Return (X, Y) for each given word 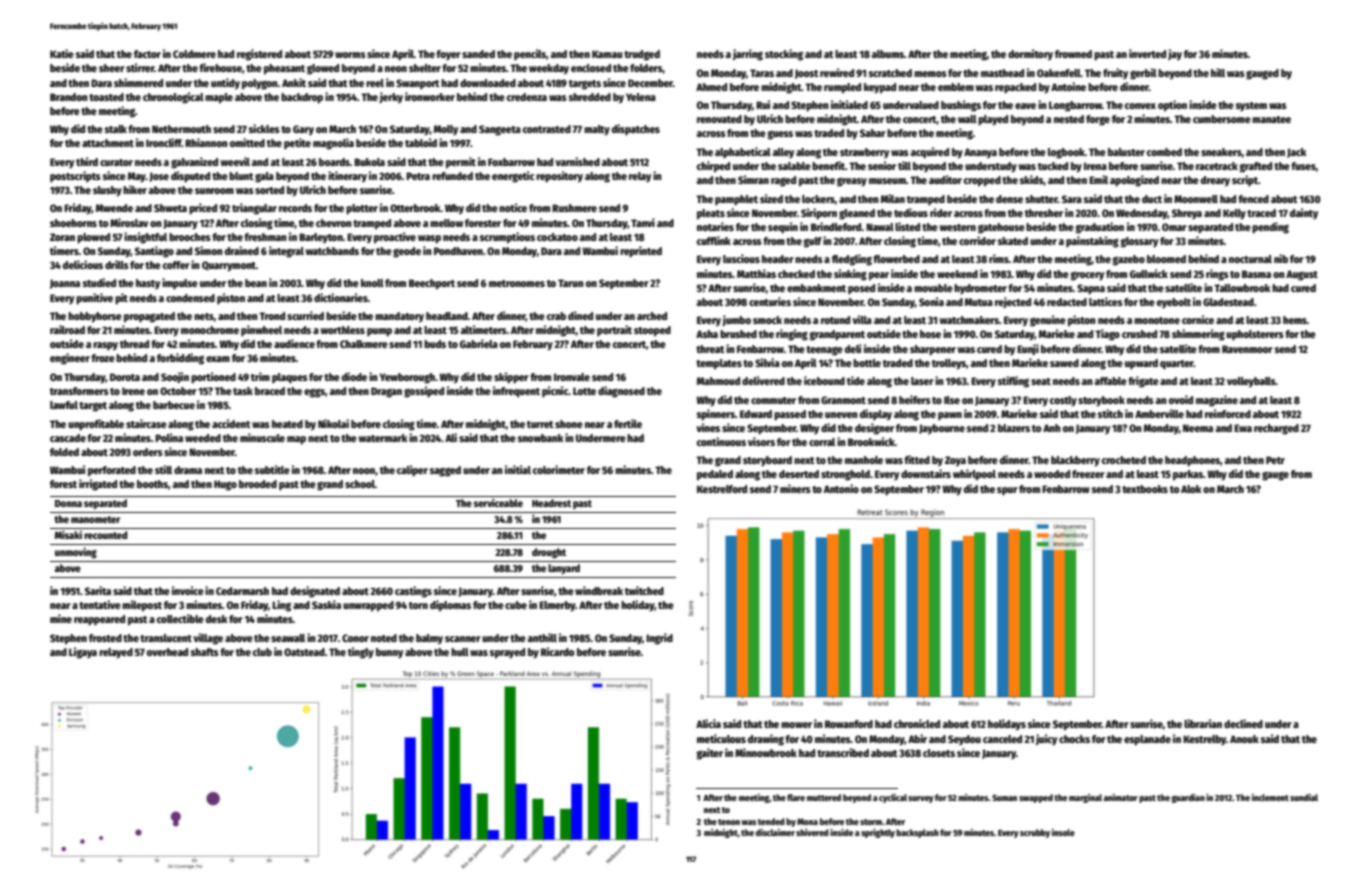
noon (364, 471)
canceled (1002, 739)
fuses (1303, 166)
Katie (62, 53)
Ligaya (83, 653)
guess (780, 135)
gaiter (710, 754)
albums (888, 54)
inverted (1147, 53)
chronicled (917, 723)
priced (203, 209)
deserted (799, 474)
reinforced (1228, 413)
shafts (205, 652)
